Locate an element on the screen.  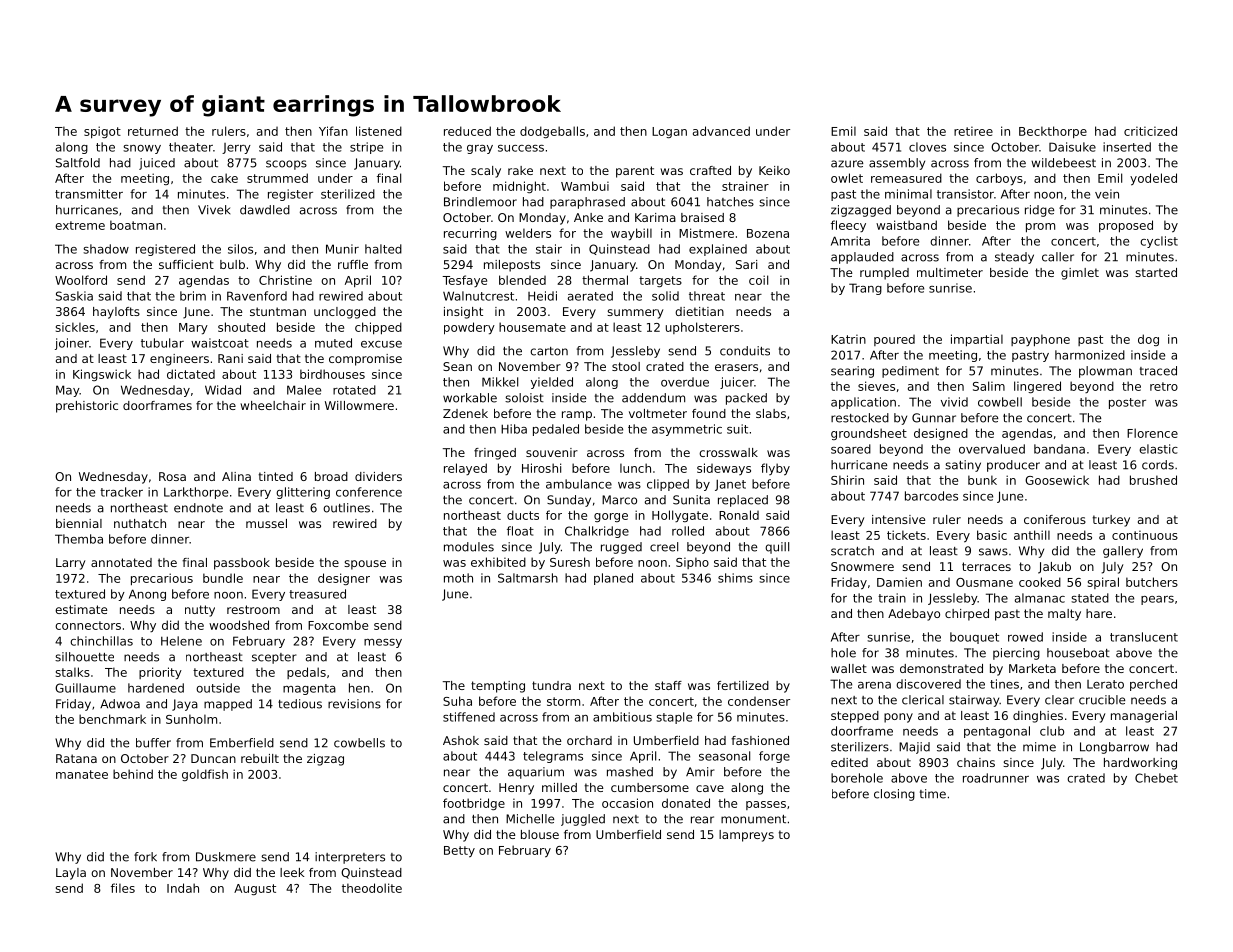
Layla is located at coordinates (71, 874).
